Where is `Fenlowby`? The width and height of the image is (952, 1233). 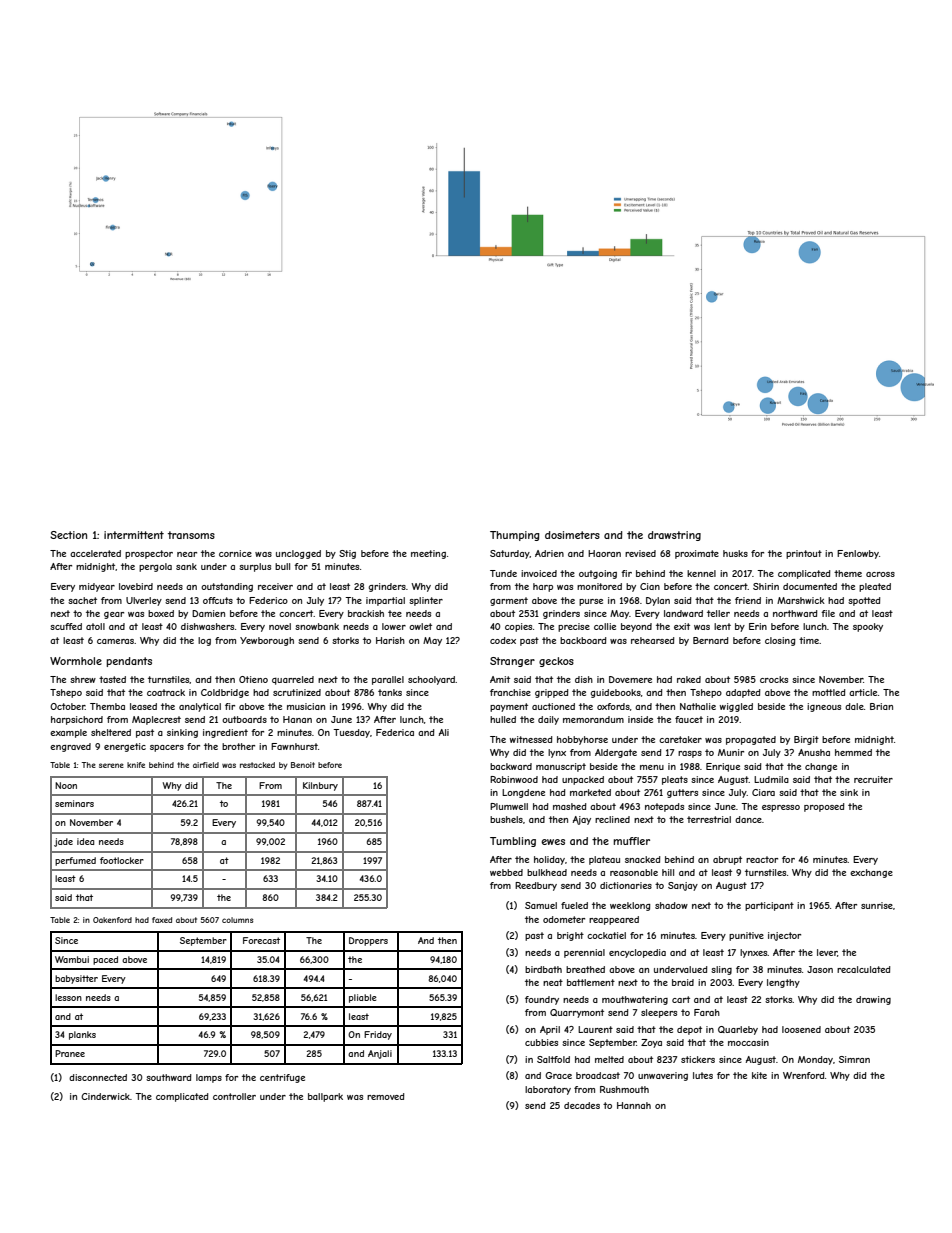
Fenlowby is located at coordinates (858, 554).
